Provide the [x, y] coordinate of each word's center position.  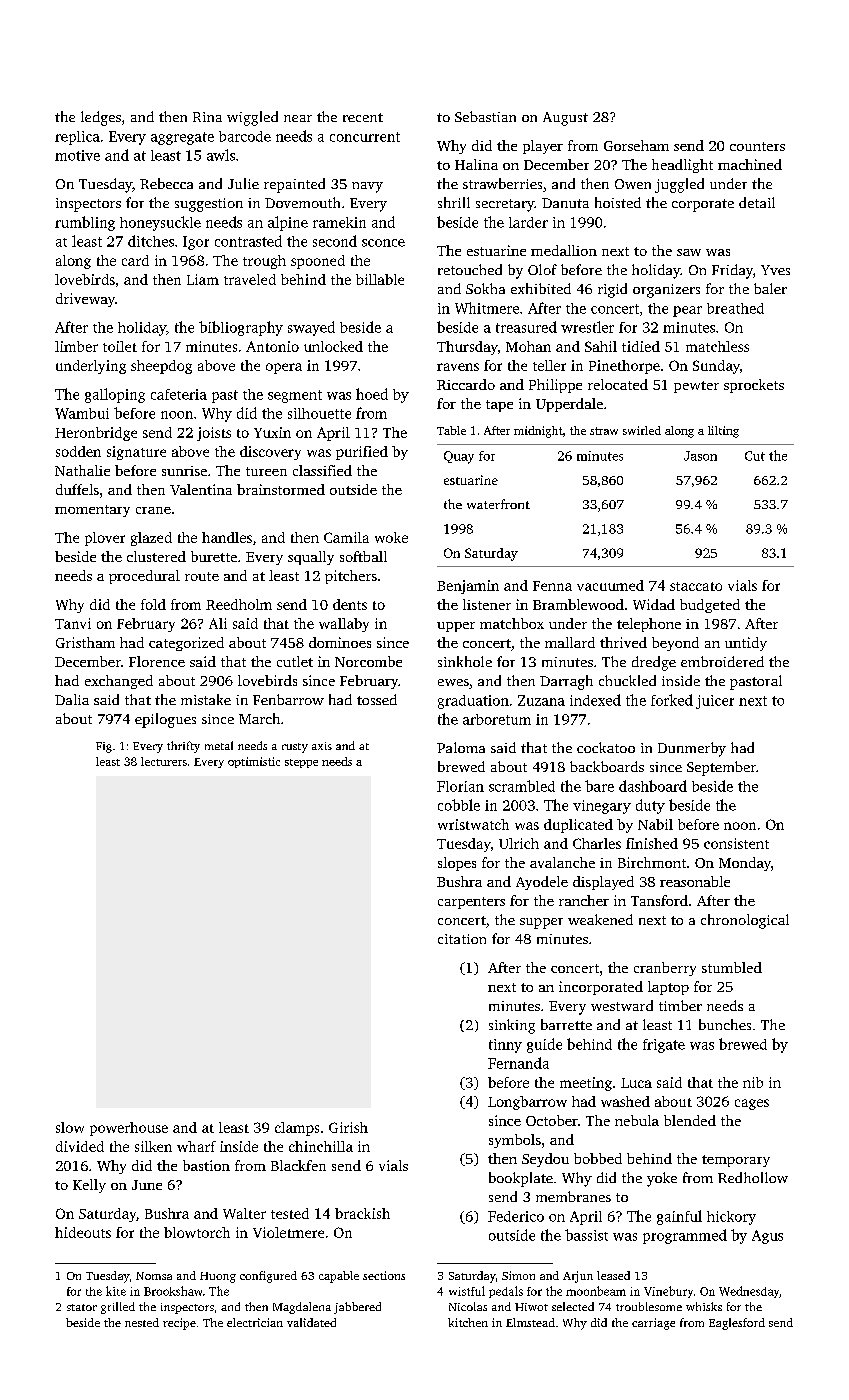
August [565, 119]
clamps [297, 1129]
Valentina [201, 489]
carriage [653, 1324]
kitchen [468, 1322]
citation [462, 939]
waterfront [498, 504]
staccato [696, 586]
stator [82, 1307]
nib [753, 1082]
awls [221, 155]
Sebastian [485, 116]
